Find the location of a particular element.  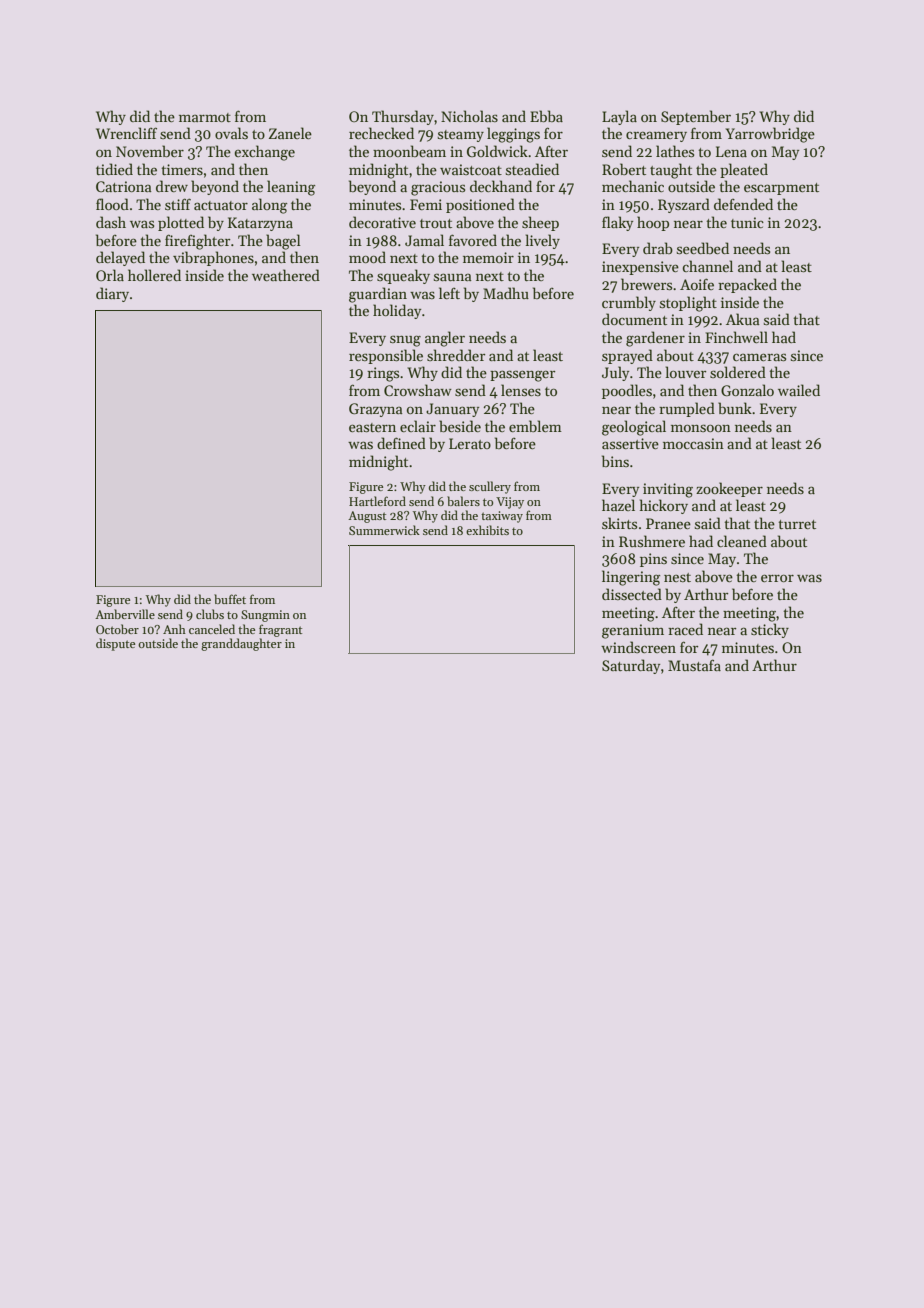

buffet is located at coordinates (230, 599).
